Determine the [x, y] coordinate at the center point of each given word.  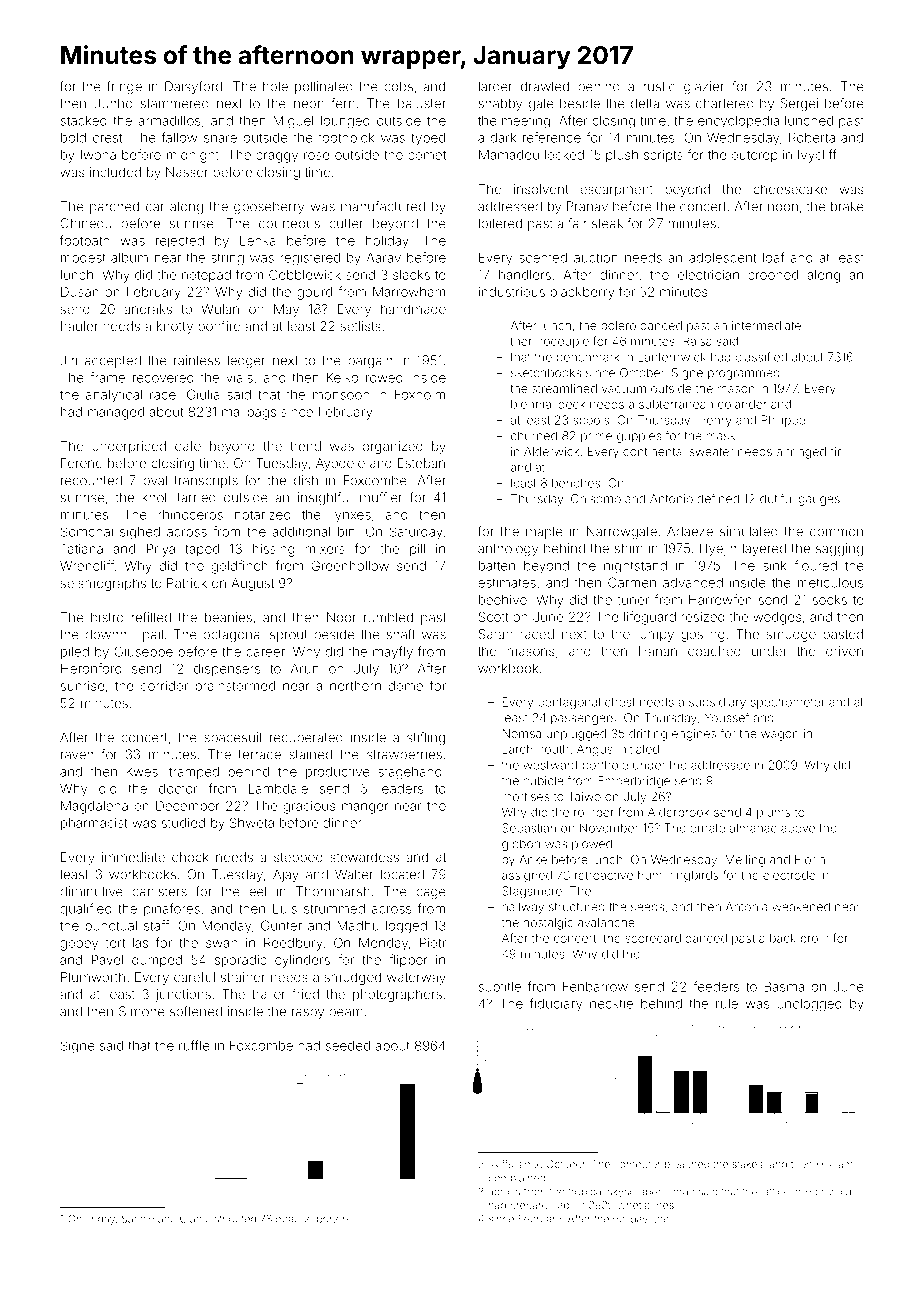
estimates [507, 583]
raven [77, 756]
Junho [113, 103]
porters [334, 1220]
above [798, 828]
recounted [91, 480]
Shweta [252, 822]
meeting [526, 122]
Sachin [138, 1218]
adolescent [722, 258]
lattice [775, 1192]
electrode [789, 875]
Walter [354, 874]
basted [843, 634]
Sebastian [529, 828]
